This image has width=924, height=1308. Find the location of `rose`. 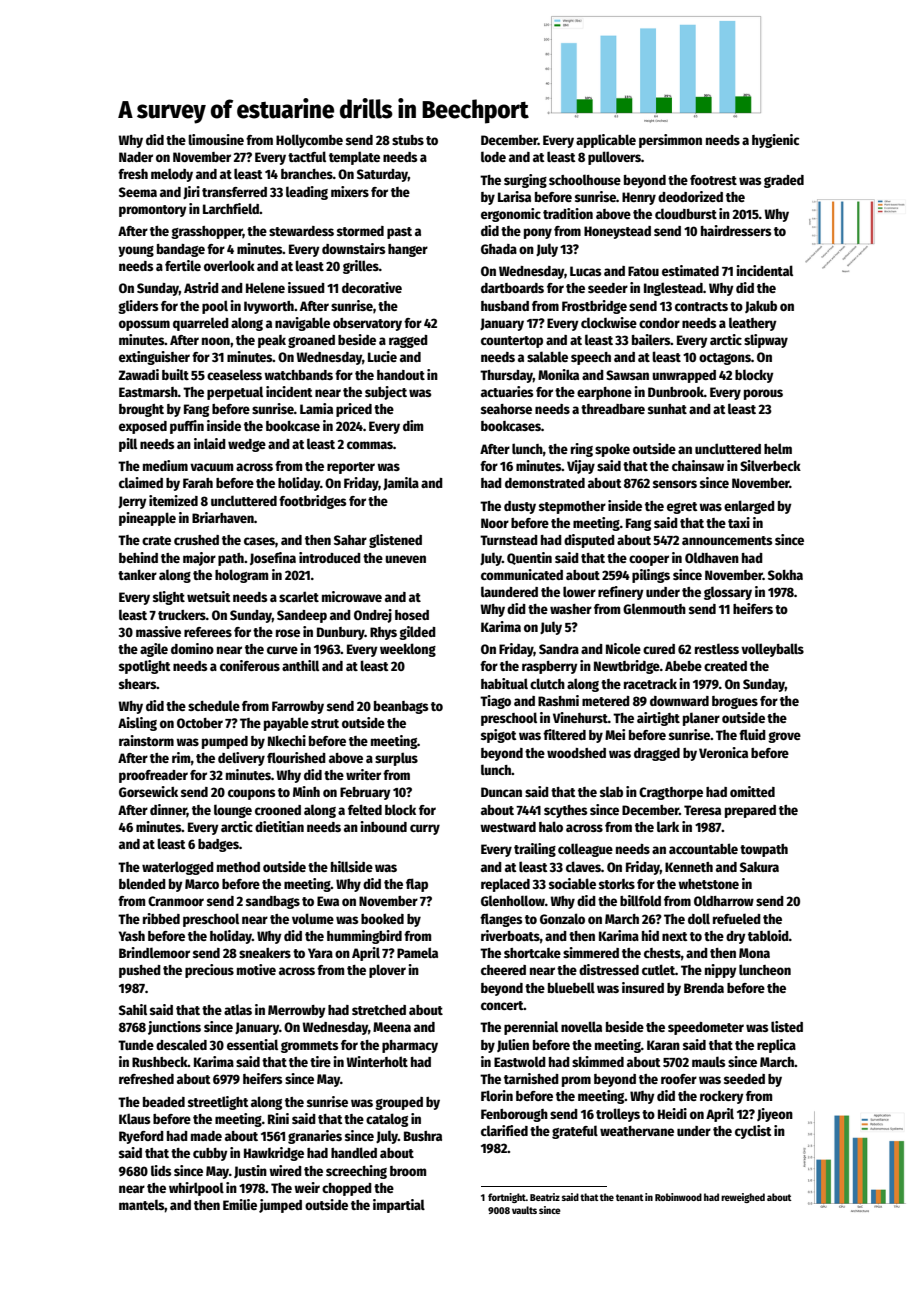

rose is located at coordinates (288, 633).
